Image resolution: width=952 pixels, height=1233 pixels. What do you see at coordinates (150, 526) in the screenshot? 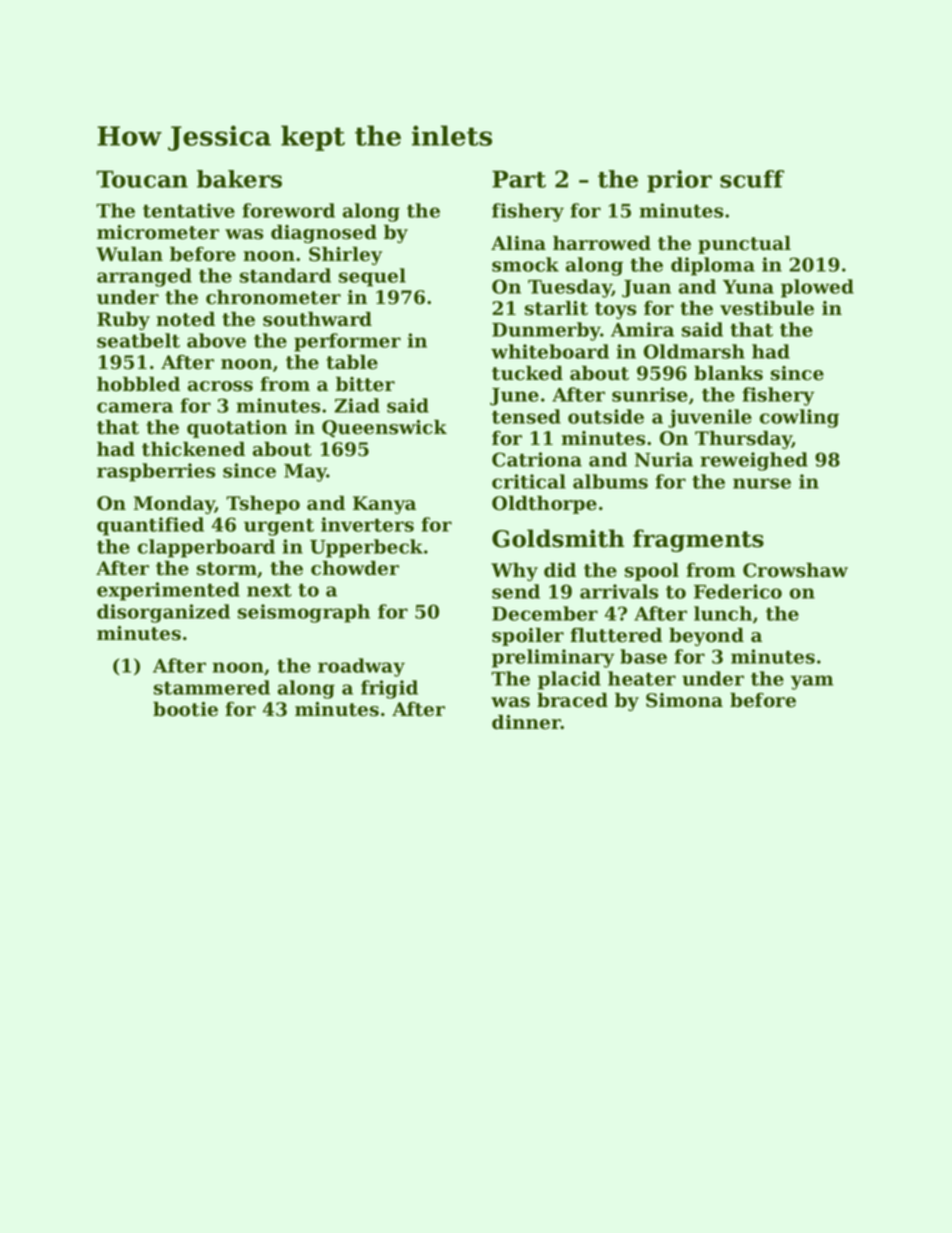
I see `quantified` at bounding box center [150, 526].
